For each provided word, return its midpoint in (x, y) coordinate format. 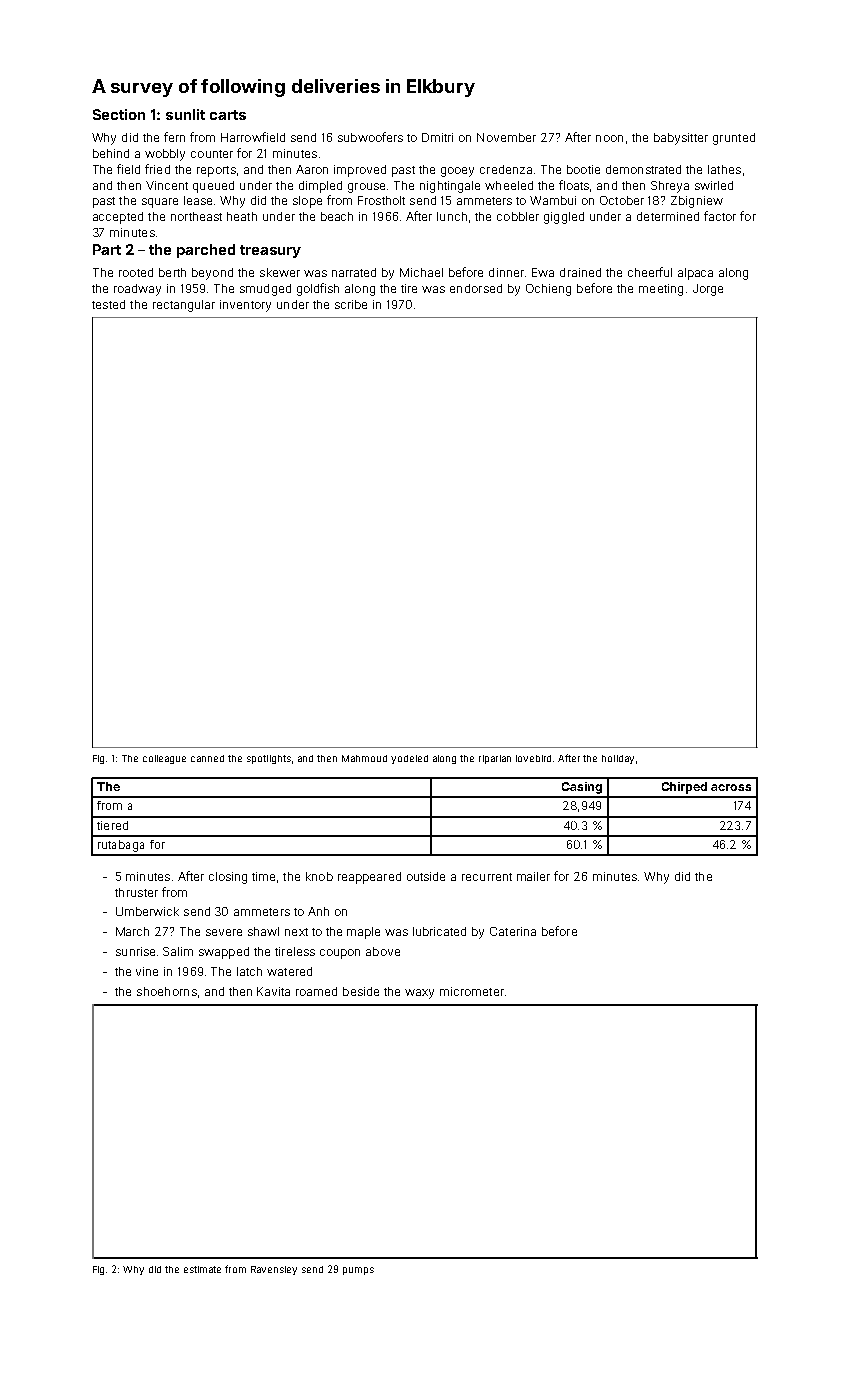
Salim (178, 951)
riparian (495, 759)
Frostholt (381, 200)
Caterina (513, 931)
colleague (164, 759)
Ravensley (274, 1270)
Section (119, 114)
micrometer (472, 991)
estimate (202, 1269)
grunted (734, 139)
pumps (358, 1271)
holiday (618, 759)
